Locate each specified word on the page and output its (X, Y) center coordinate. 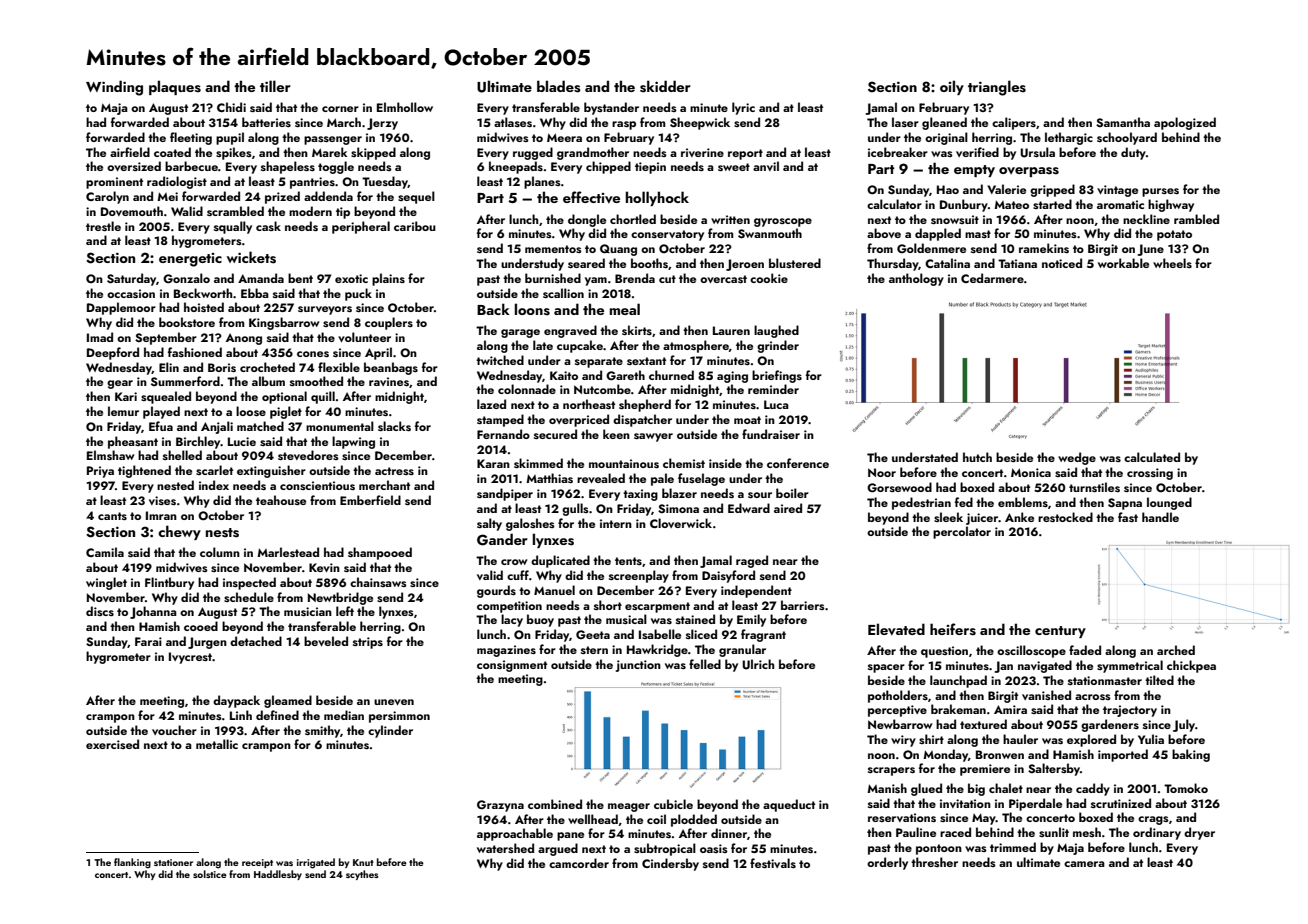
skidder (665, 86)
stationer (173, 862)
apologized (1185, 123)
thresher (934, 862)
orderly (887, 863)
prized (282, 197)
